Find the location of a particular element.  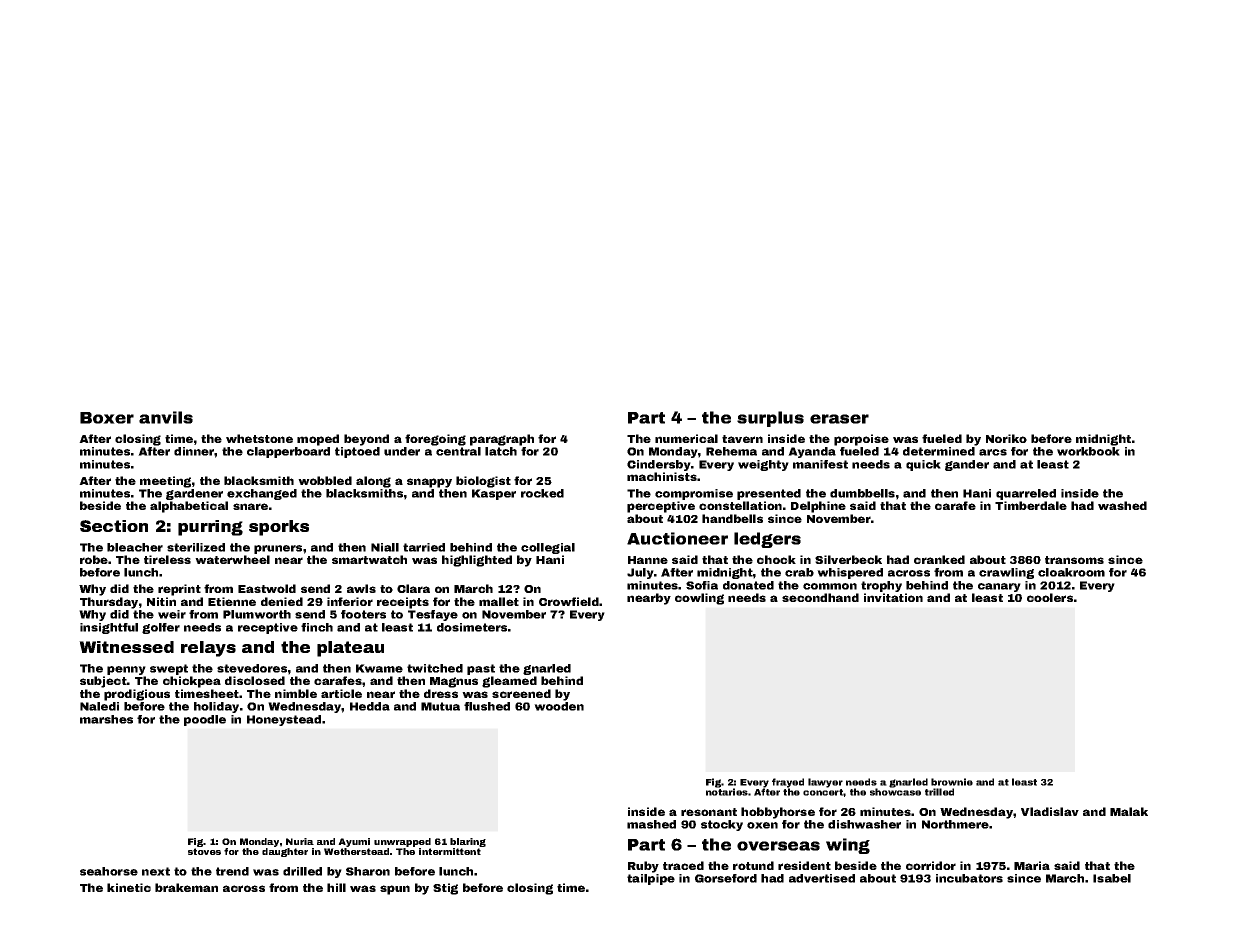

coolers is located at coordinates (1050, 597).
